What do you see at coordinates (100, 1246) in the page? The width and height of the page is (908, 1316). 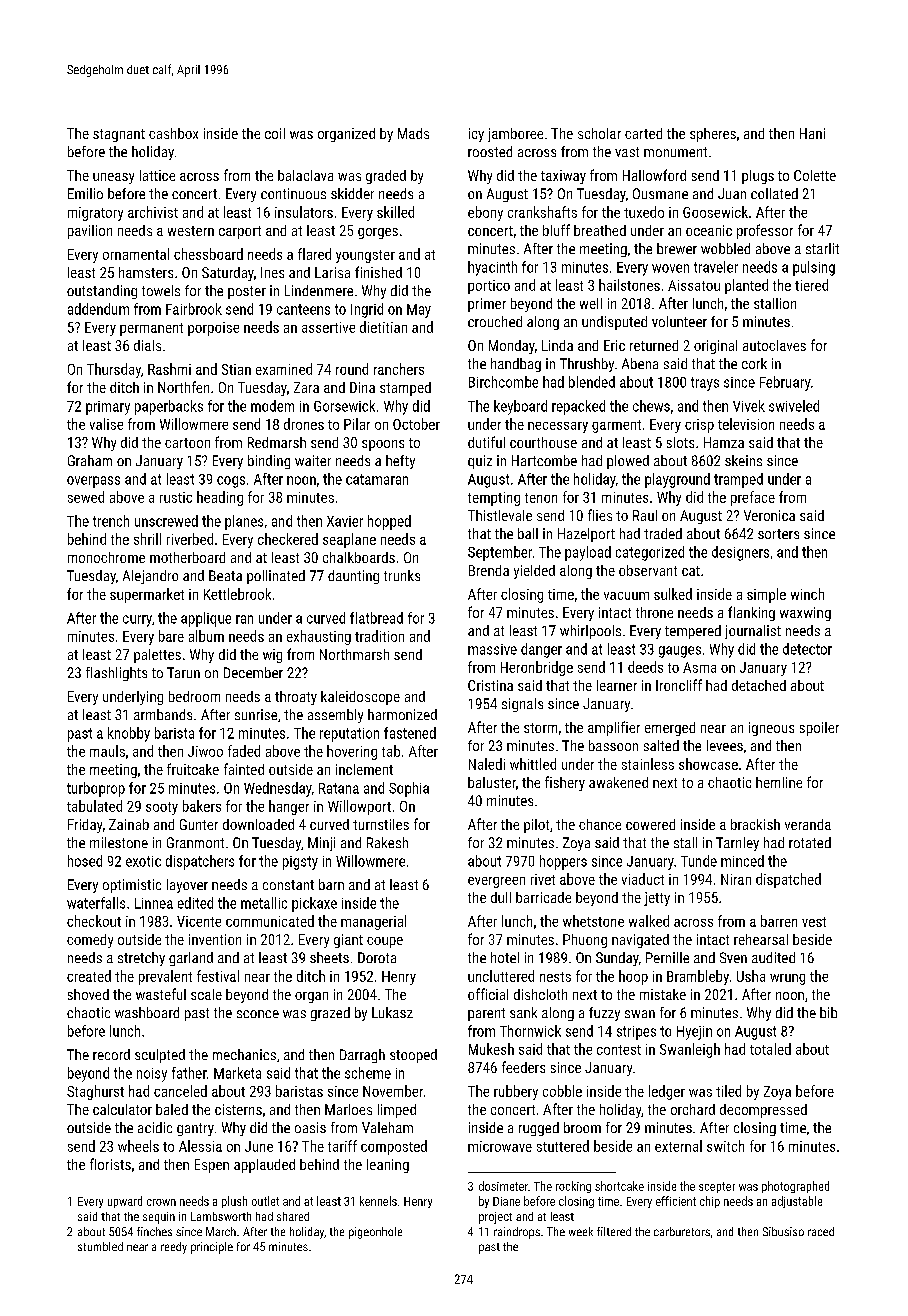 I see `stumbled` at bounding box center [100, 1246].
